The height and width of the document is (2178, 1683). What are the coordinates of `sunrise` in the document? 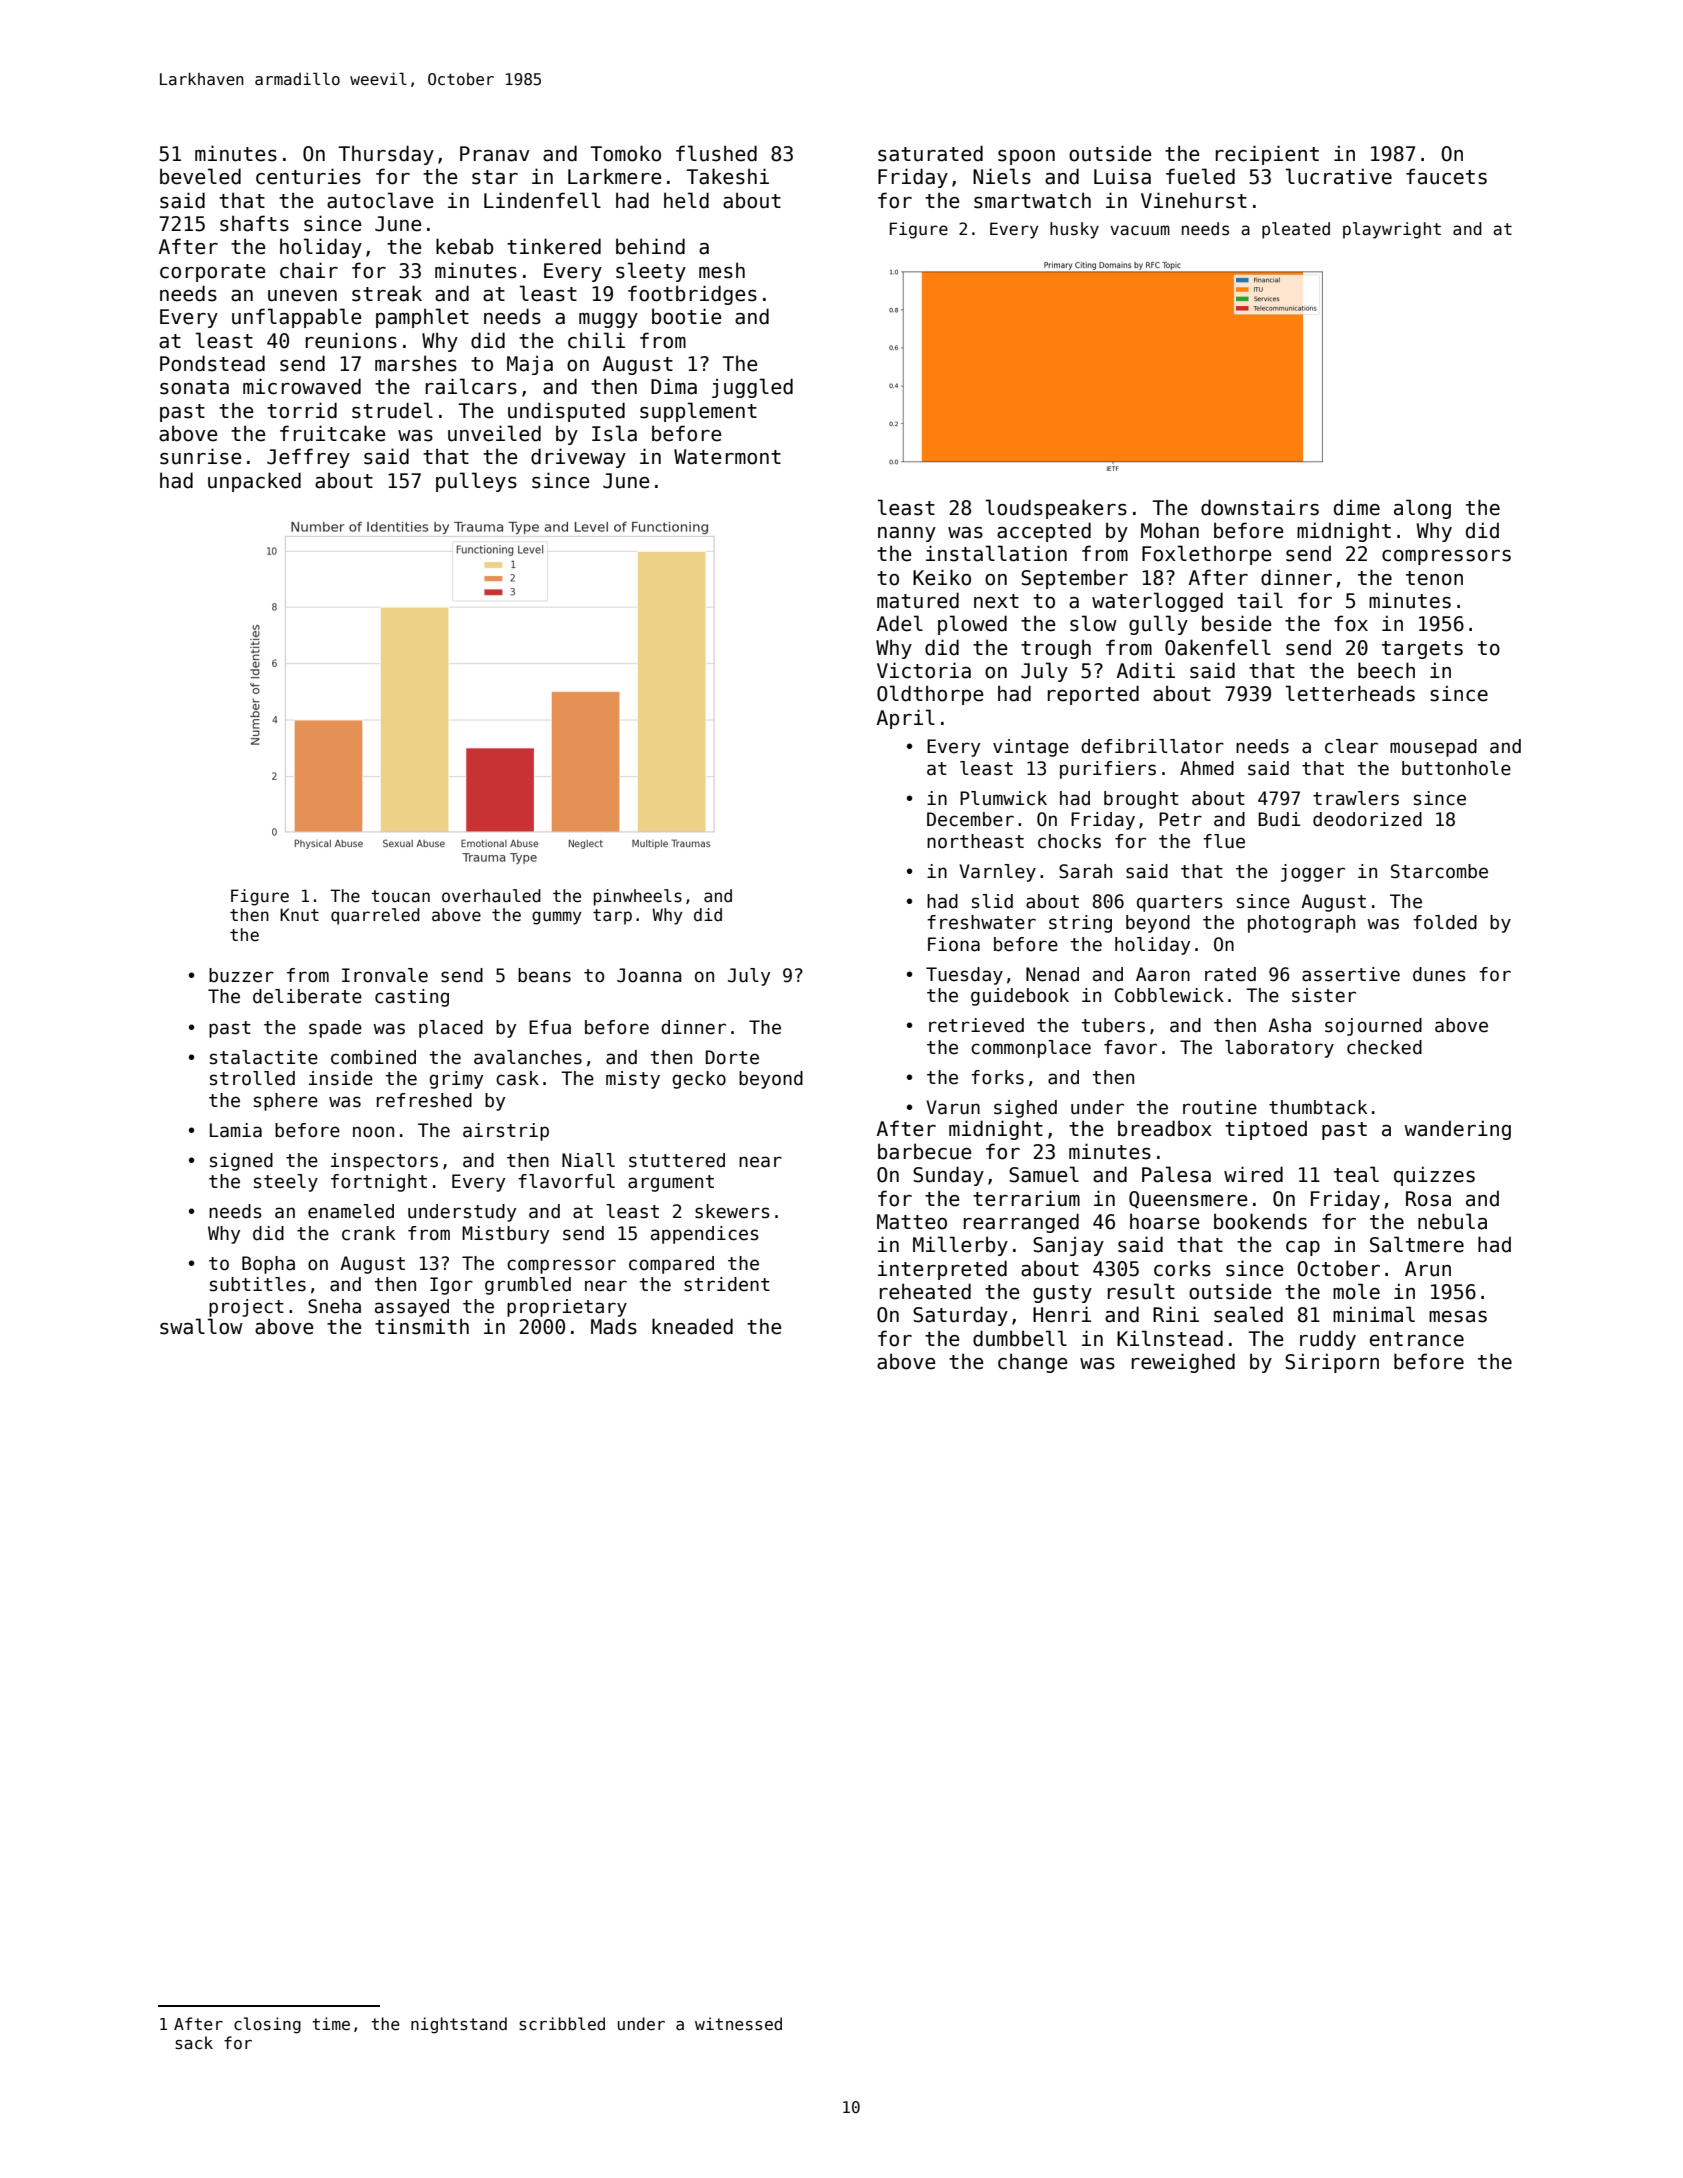 It's located at (201, 456).
